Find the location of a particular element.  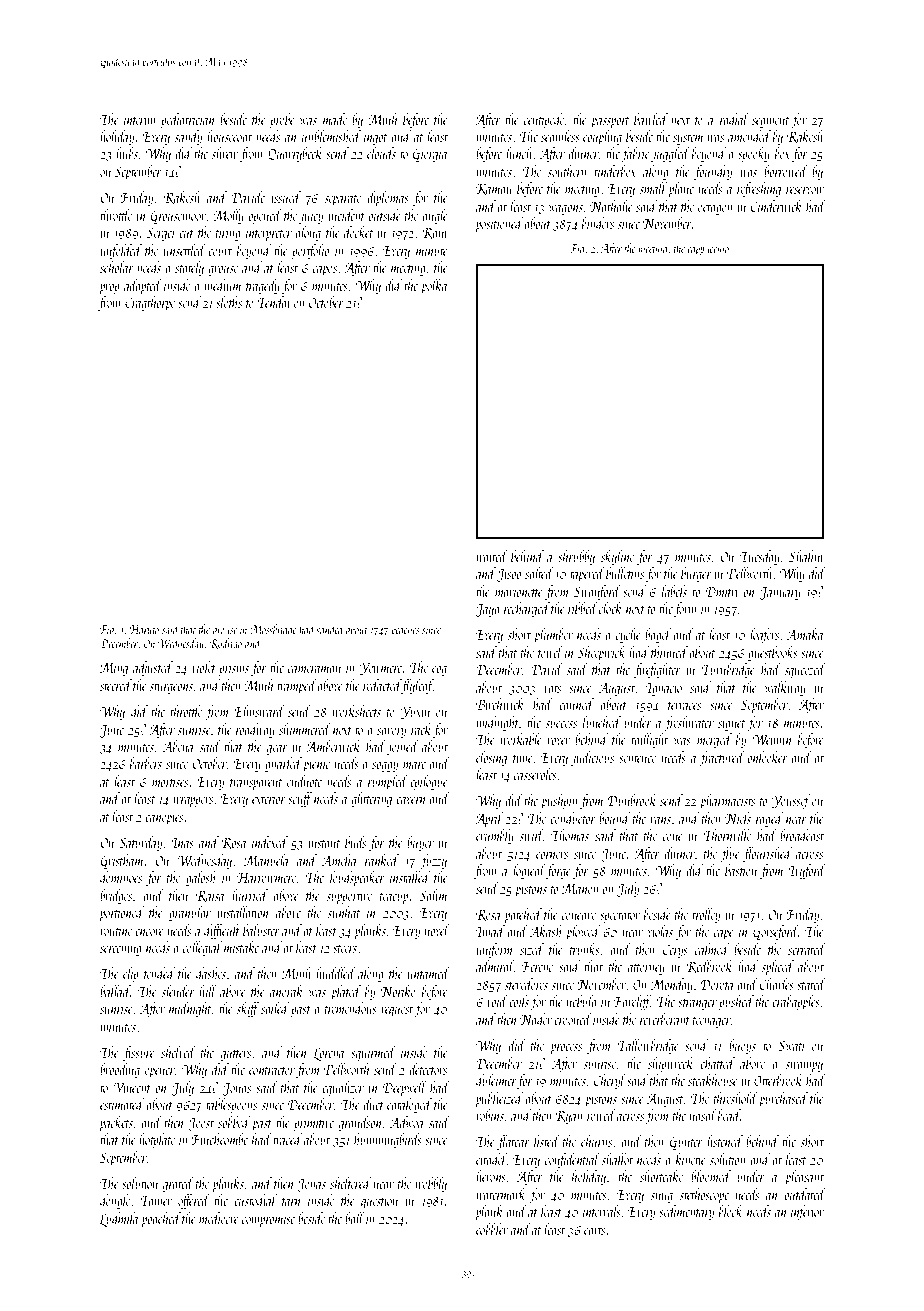

Tendai is located at coordinates (273, 302).
